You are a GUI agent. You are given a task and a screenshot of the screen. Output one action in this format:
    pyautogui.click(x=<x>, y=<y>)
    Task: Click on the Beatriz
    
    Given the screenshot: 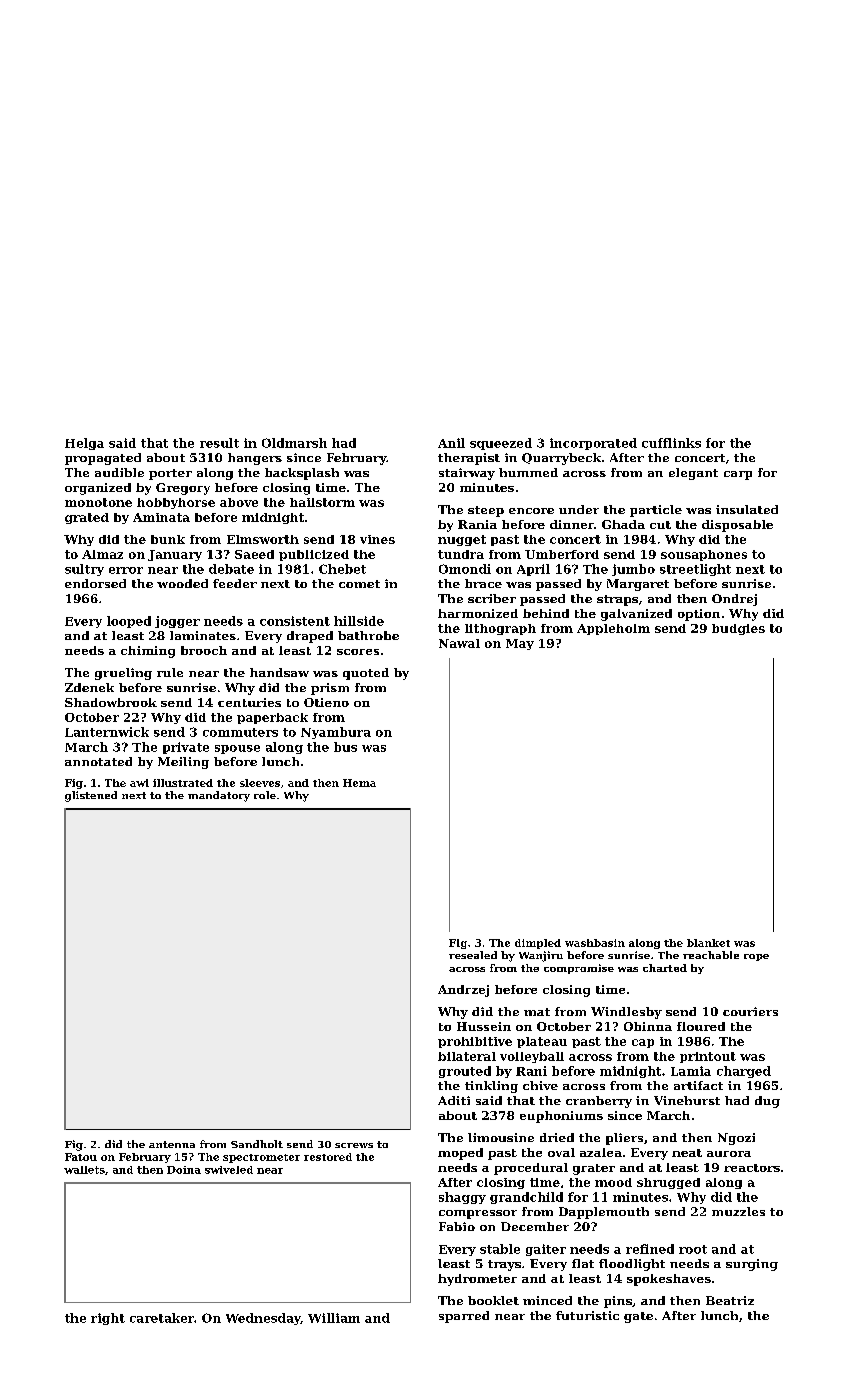 What is the action you would take?
    pyautogui.click(x=730, y=1300)
